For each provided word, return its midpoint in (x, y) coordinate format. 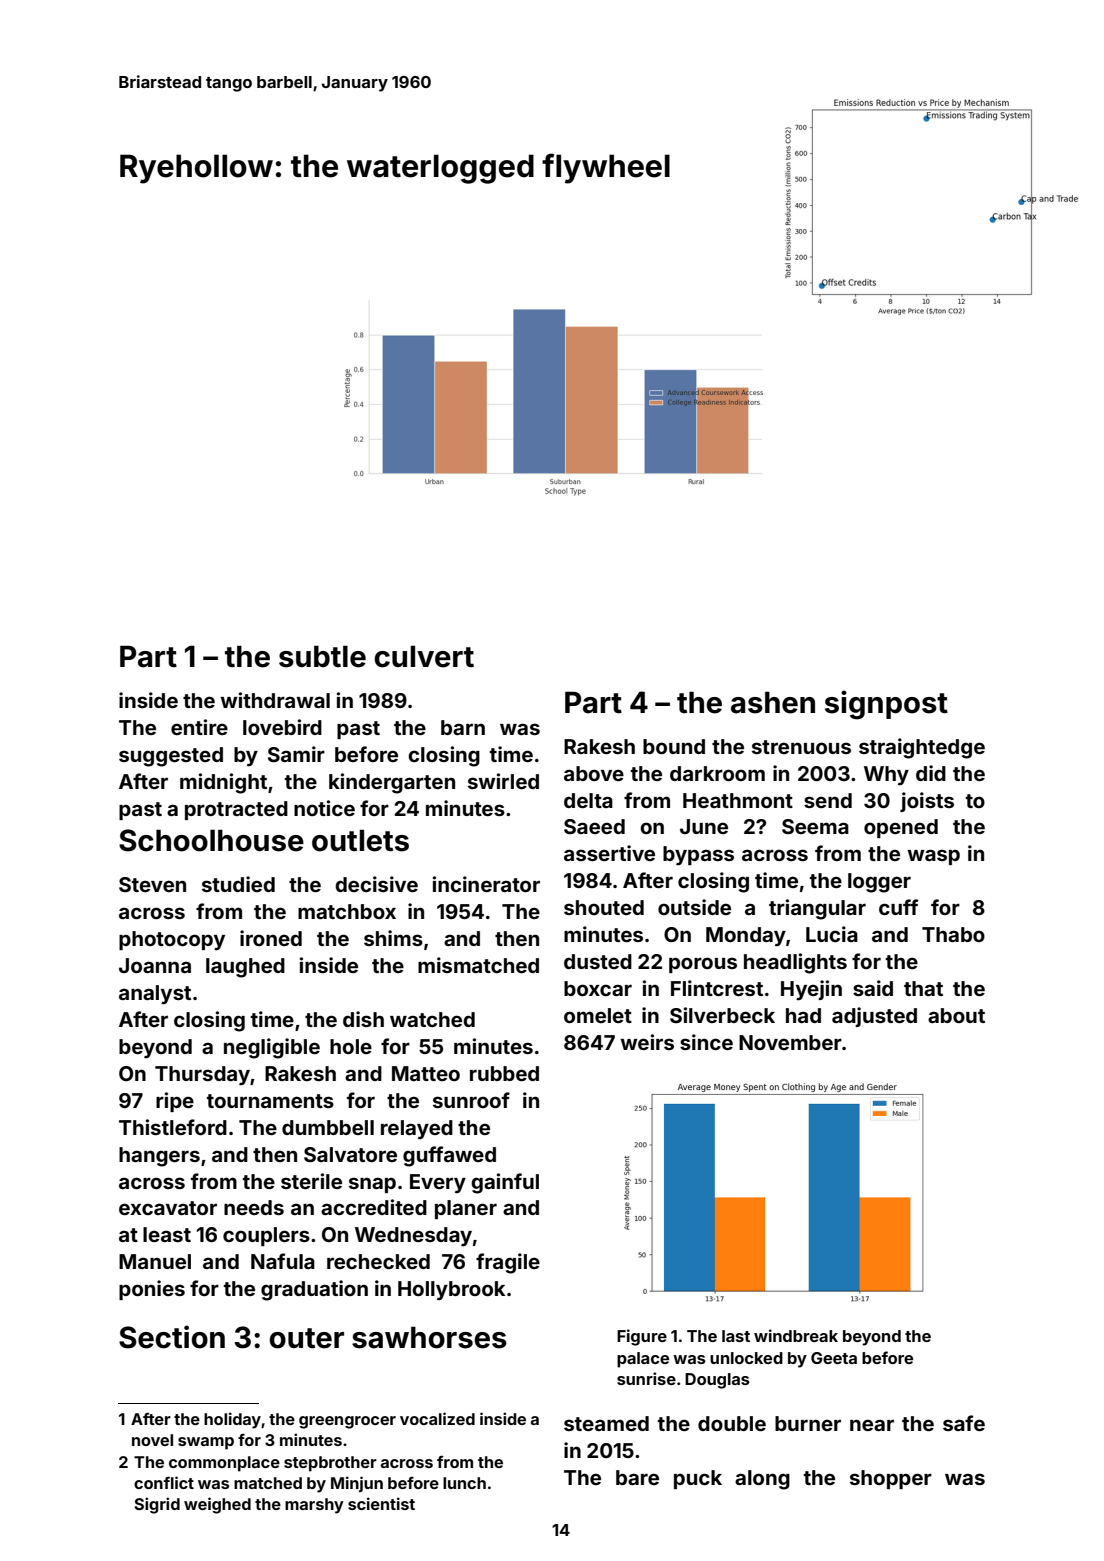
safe (964, 1423)
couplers (266, 1236)
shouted (604, 907)
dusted (598, 961)
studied (238, 884)
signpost (886, 705)
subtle (322, 656)
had (803, 1015)
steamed (606, 1423)
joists (927, 802)
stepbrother (330, 1464)
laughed (245, 968)
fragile (508, 1263)
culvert (424, 656)
